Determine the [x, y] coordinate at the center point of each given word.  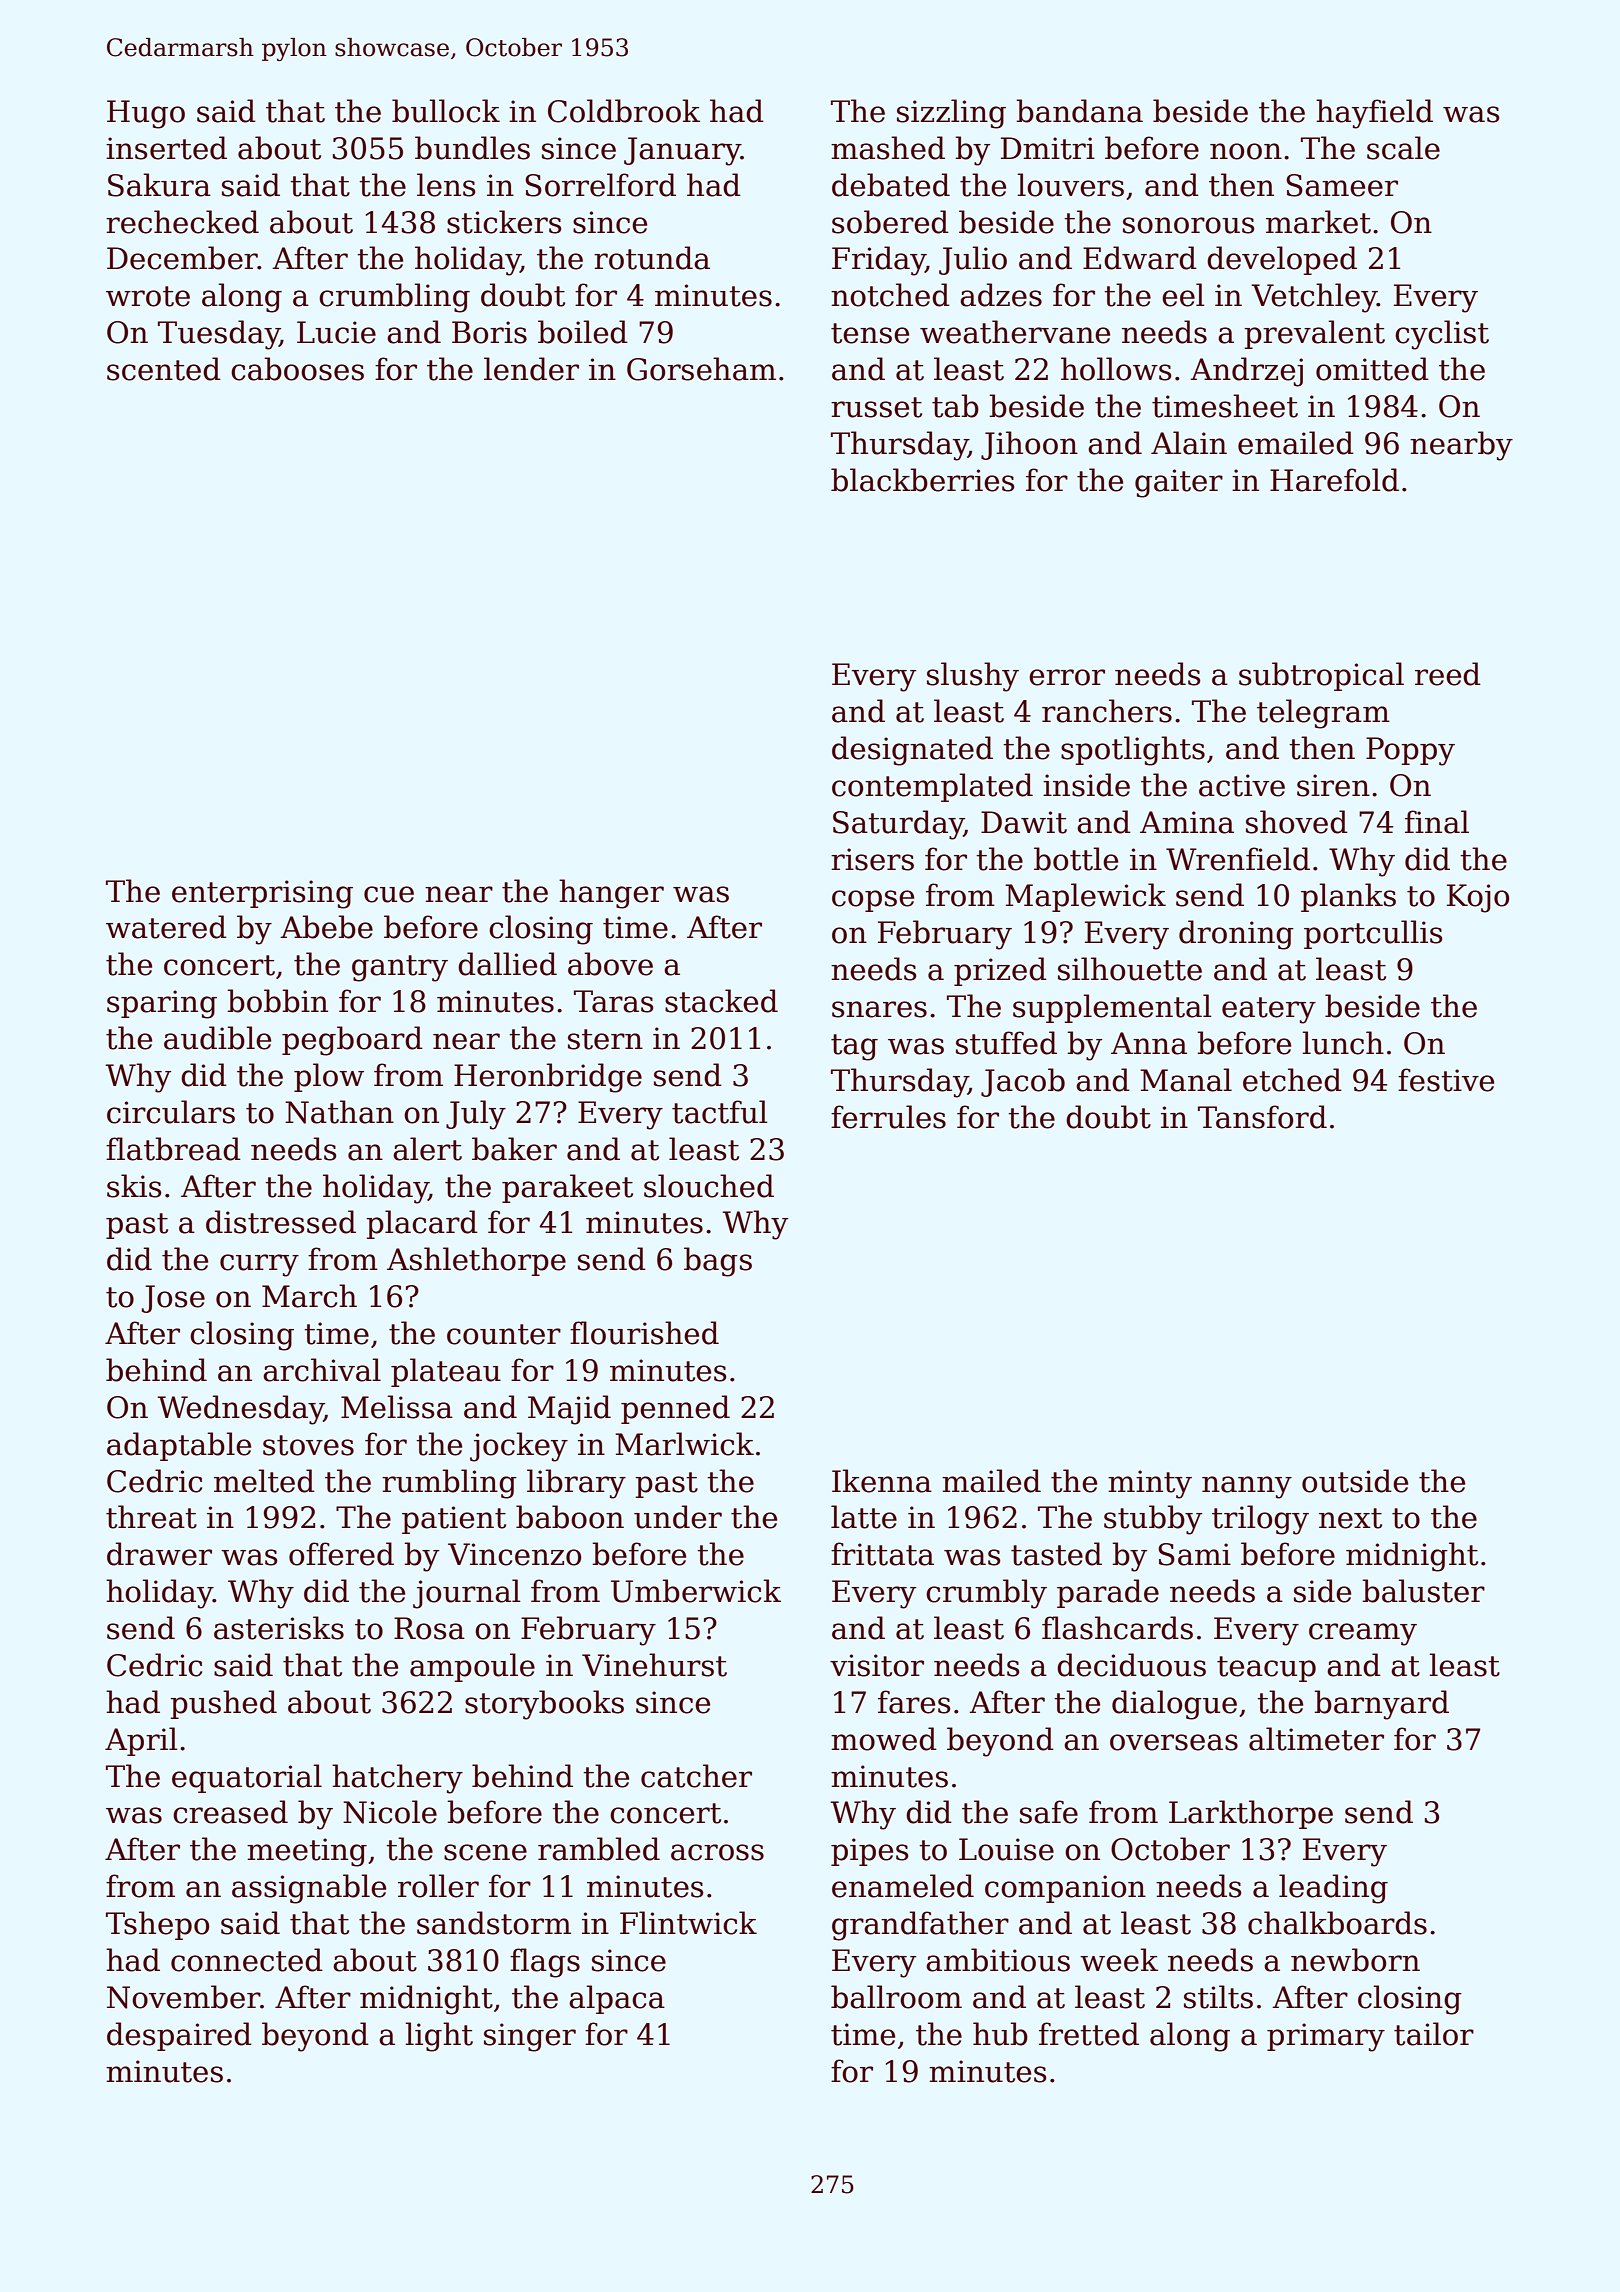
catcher [696, 1776]
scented [164, 369]
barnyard [1381, 1705]
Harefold [1334, 480]
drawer [159, 1554]
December [182, 258]
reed [1448, 674]
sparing [162, 1004]
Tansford [1262, 1117]
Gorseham [701, 369]
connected [247, 1960]
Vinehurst [654, 1665]
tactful [720, 1112]
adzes [1001, 295]
